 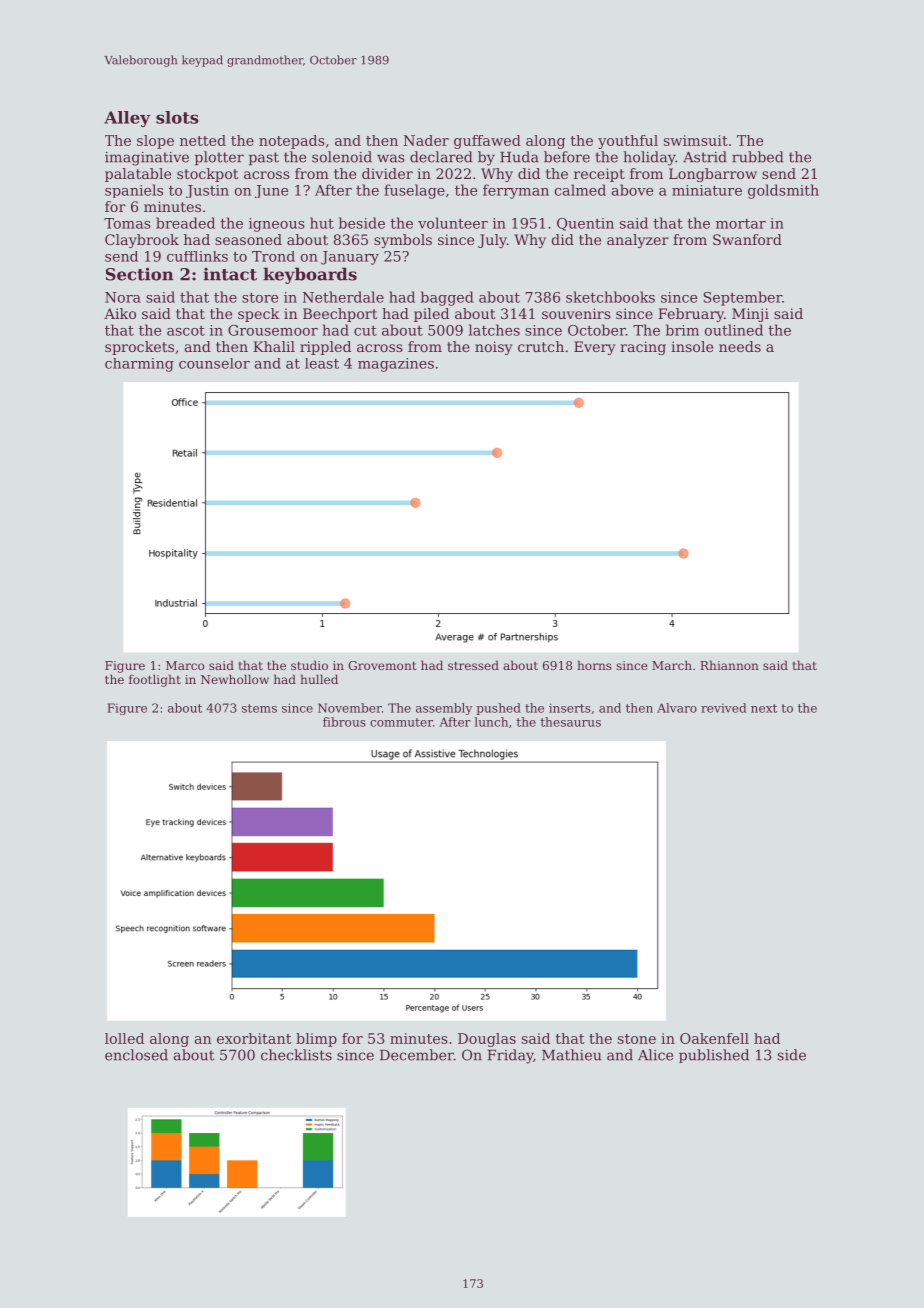 I want to click on counselor, so click(x=214, y=363).
